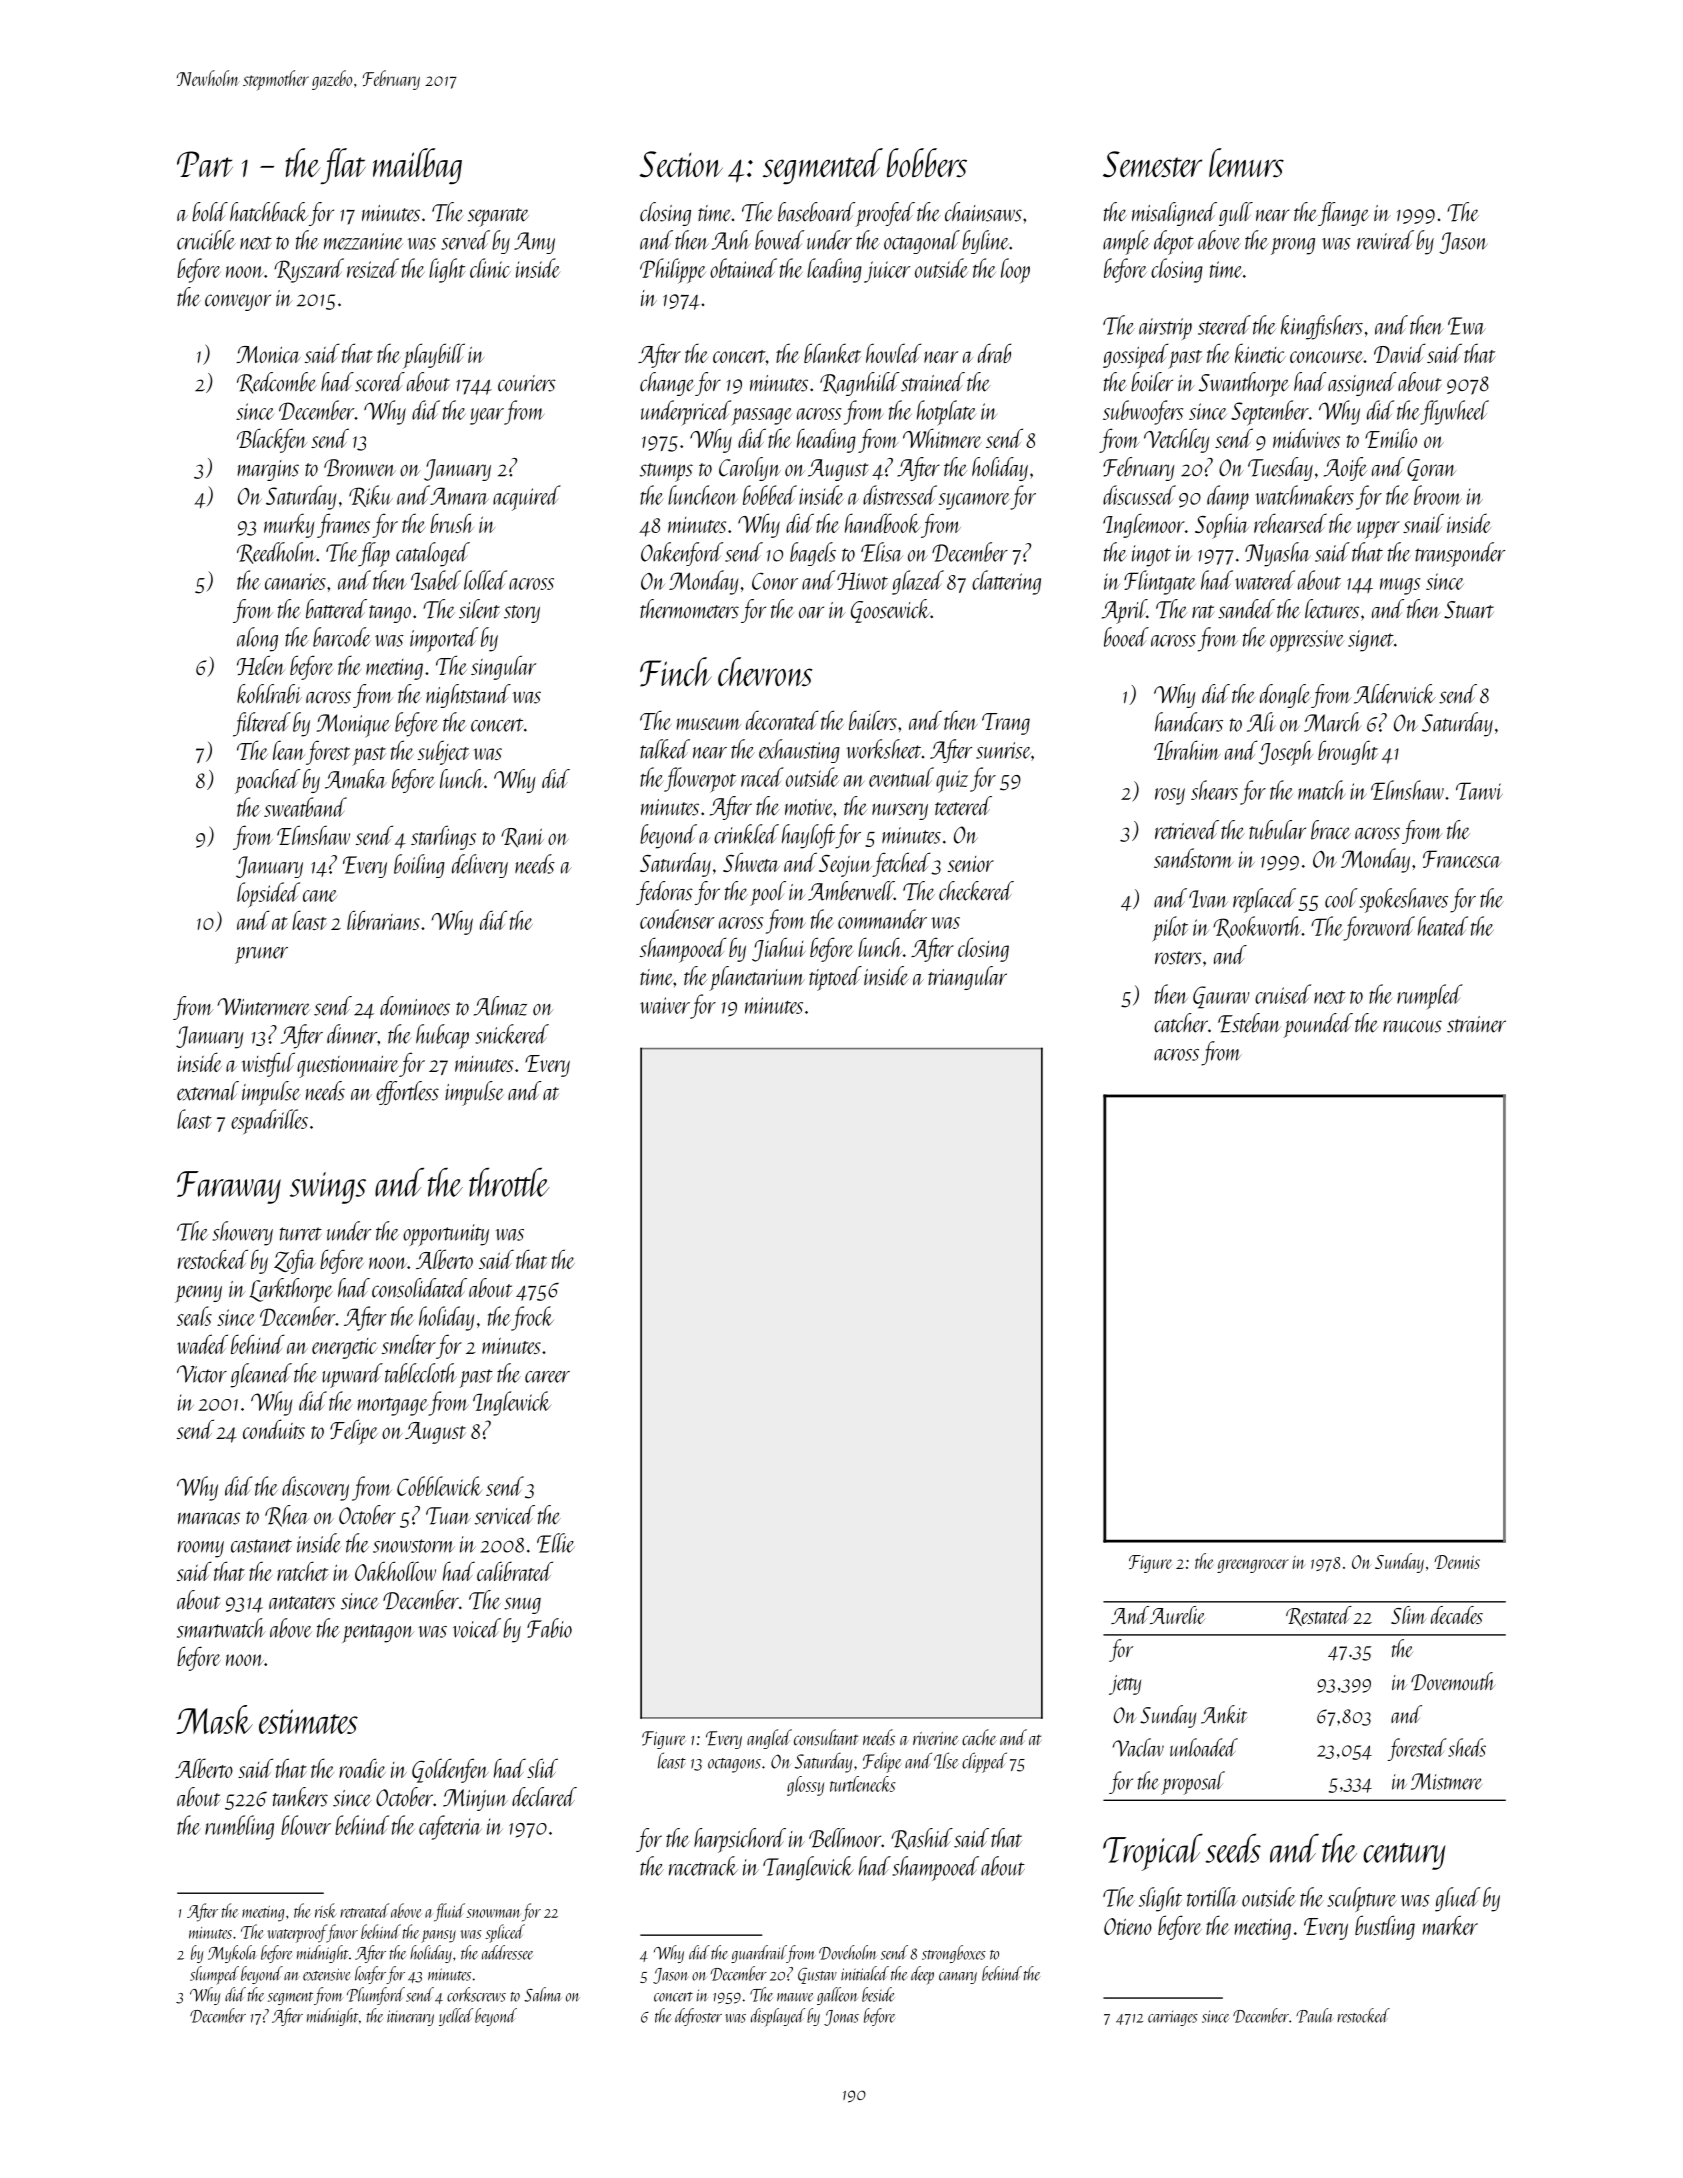  Describe the element at coordinates (1253, 1566) in the screenshot. I see `greengrocer` at that location.
